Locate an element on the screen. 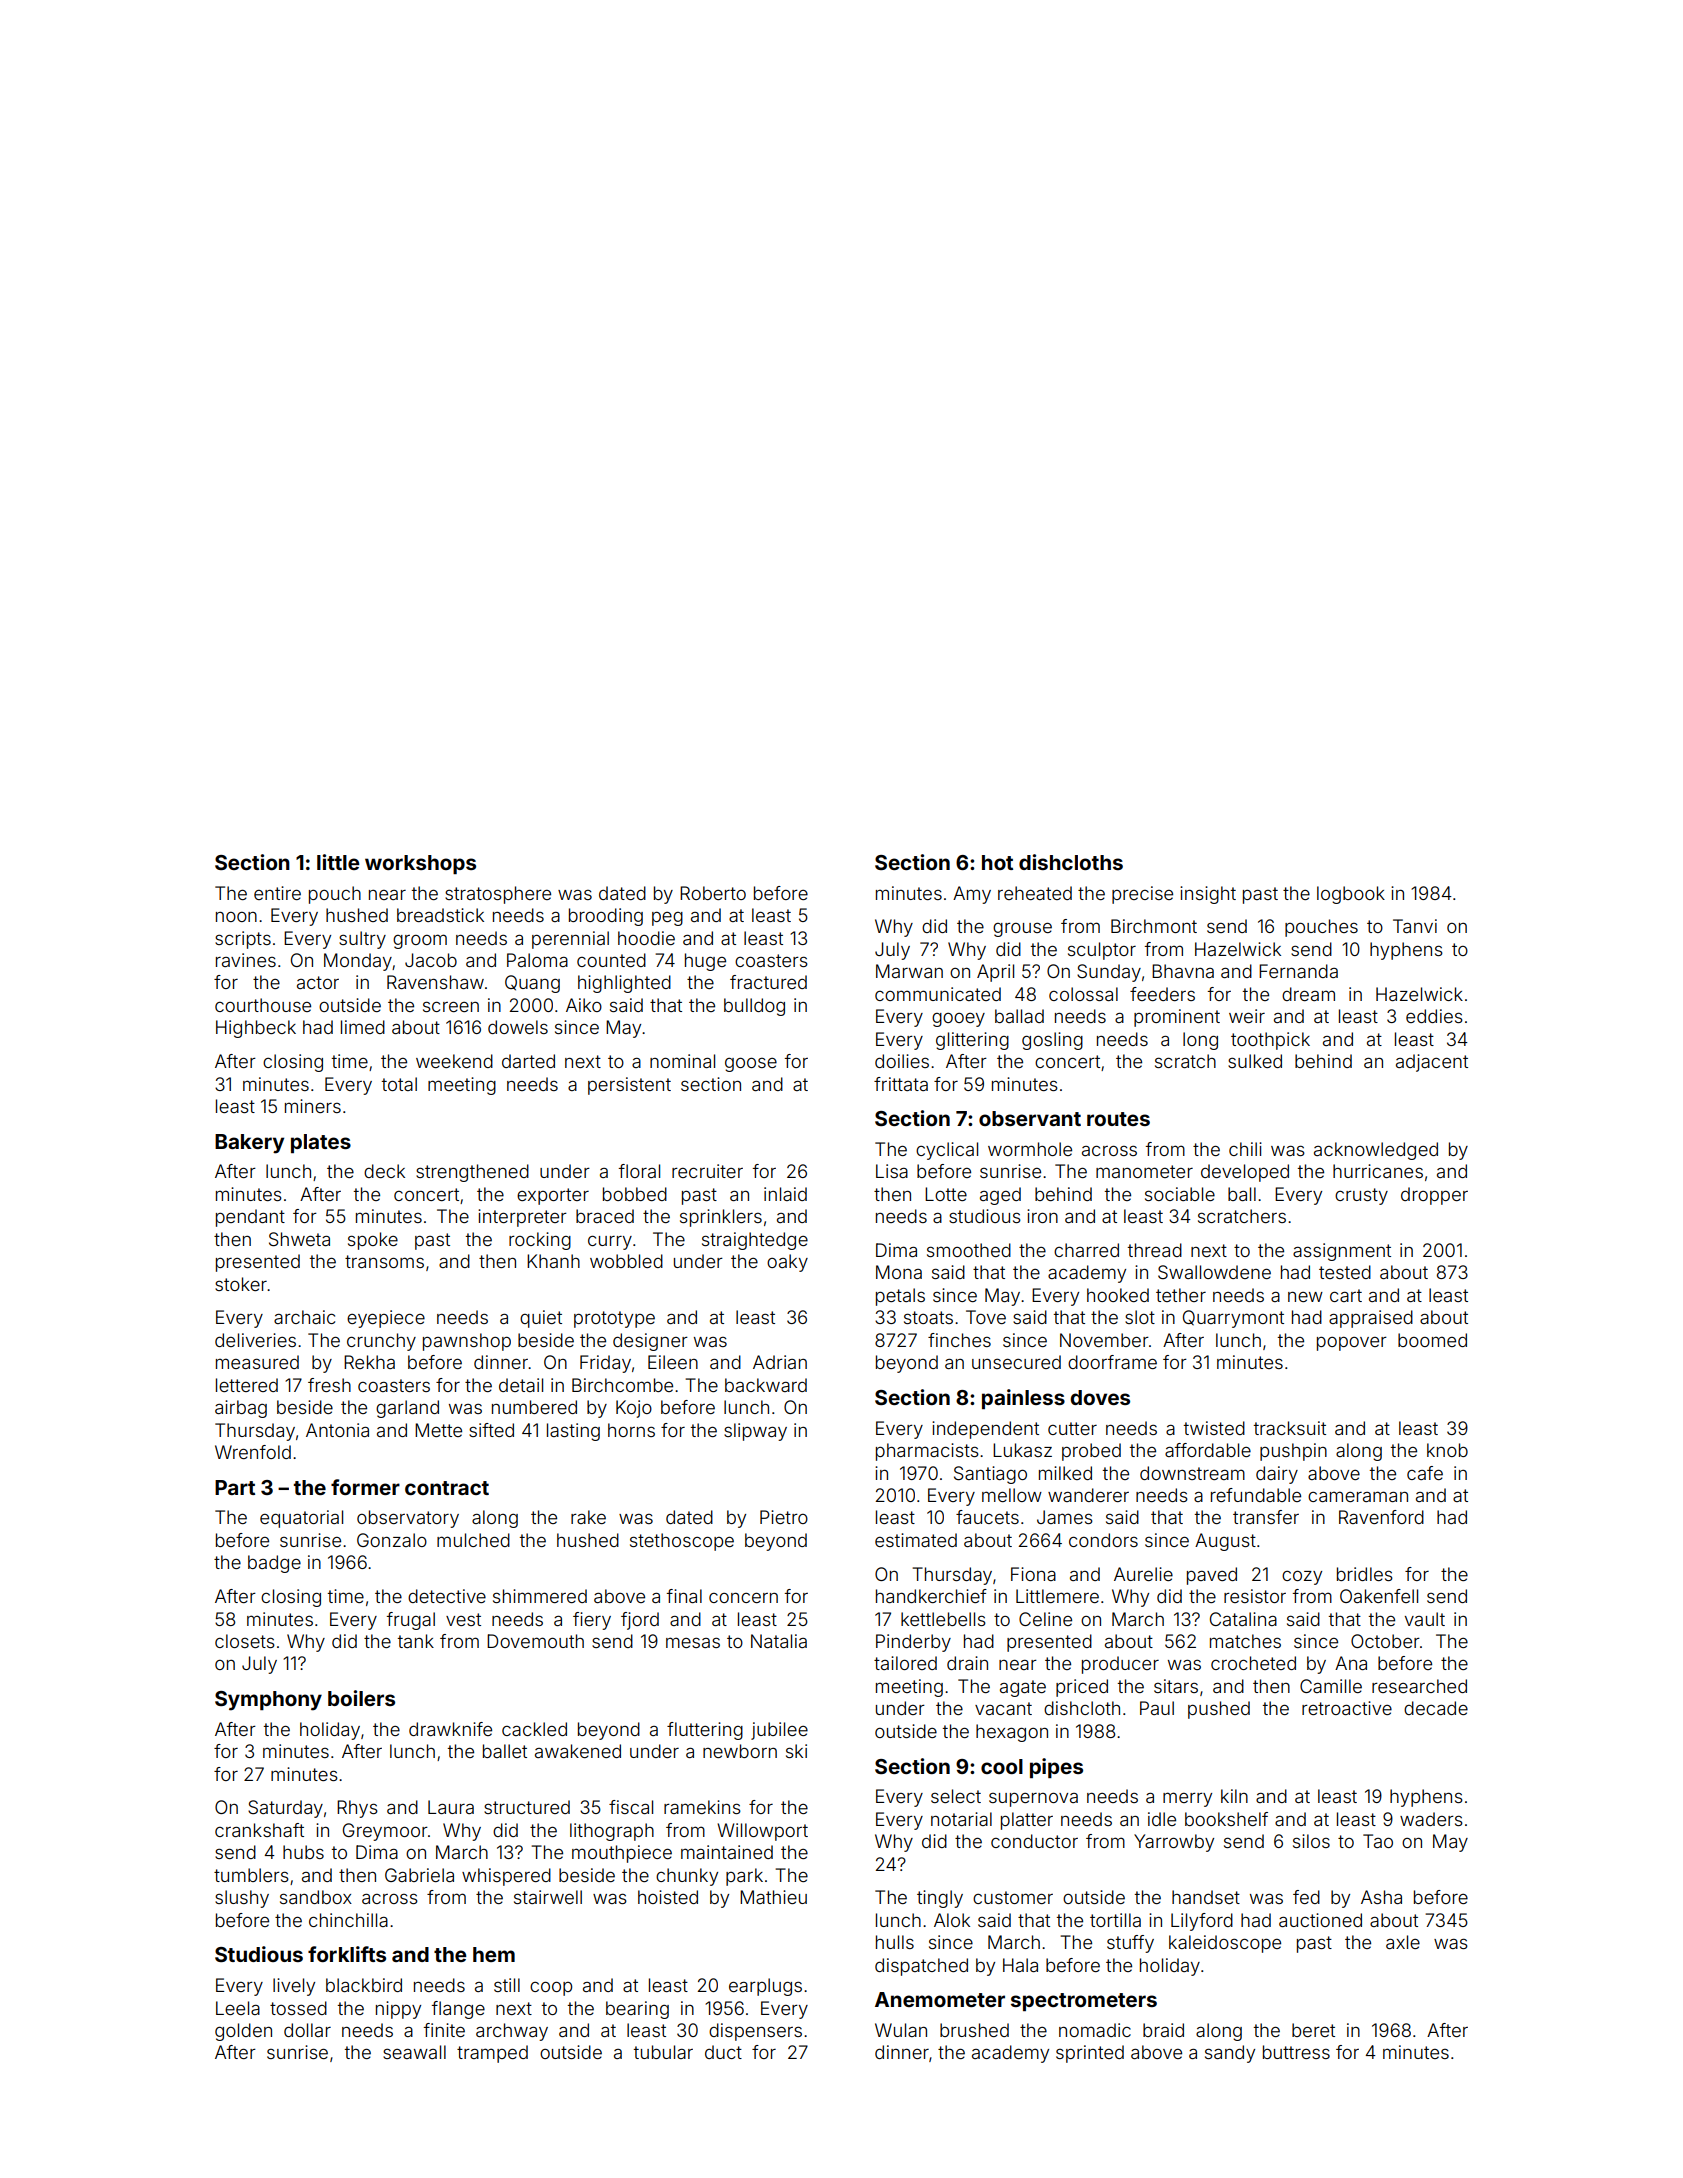 The image size is (1683, 2178). precise is located at coordinates (1142, 895).
